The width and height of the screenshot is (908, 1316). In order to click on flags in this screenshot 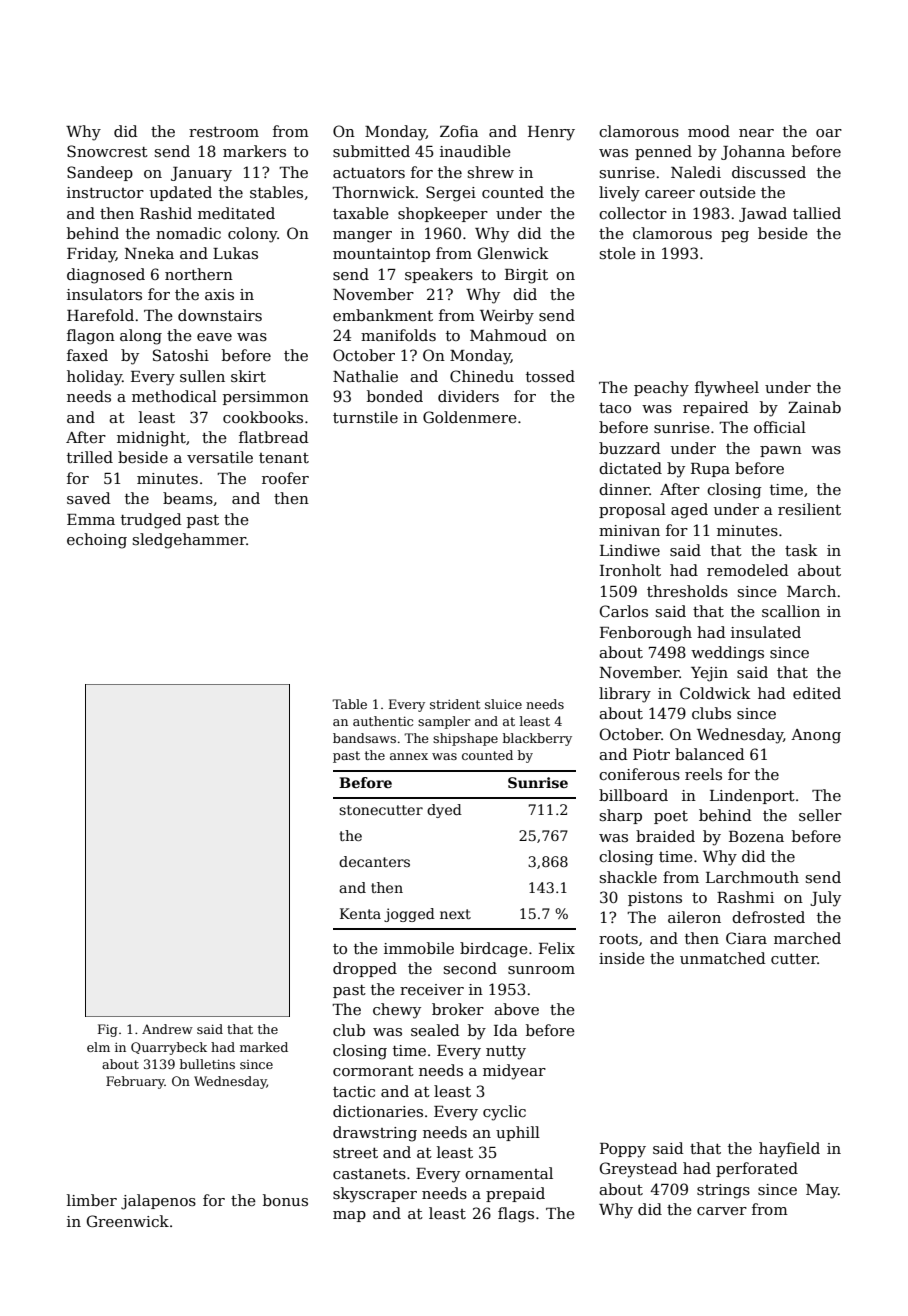, I will do `click(516, 1215)`.
